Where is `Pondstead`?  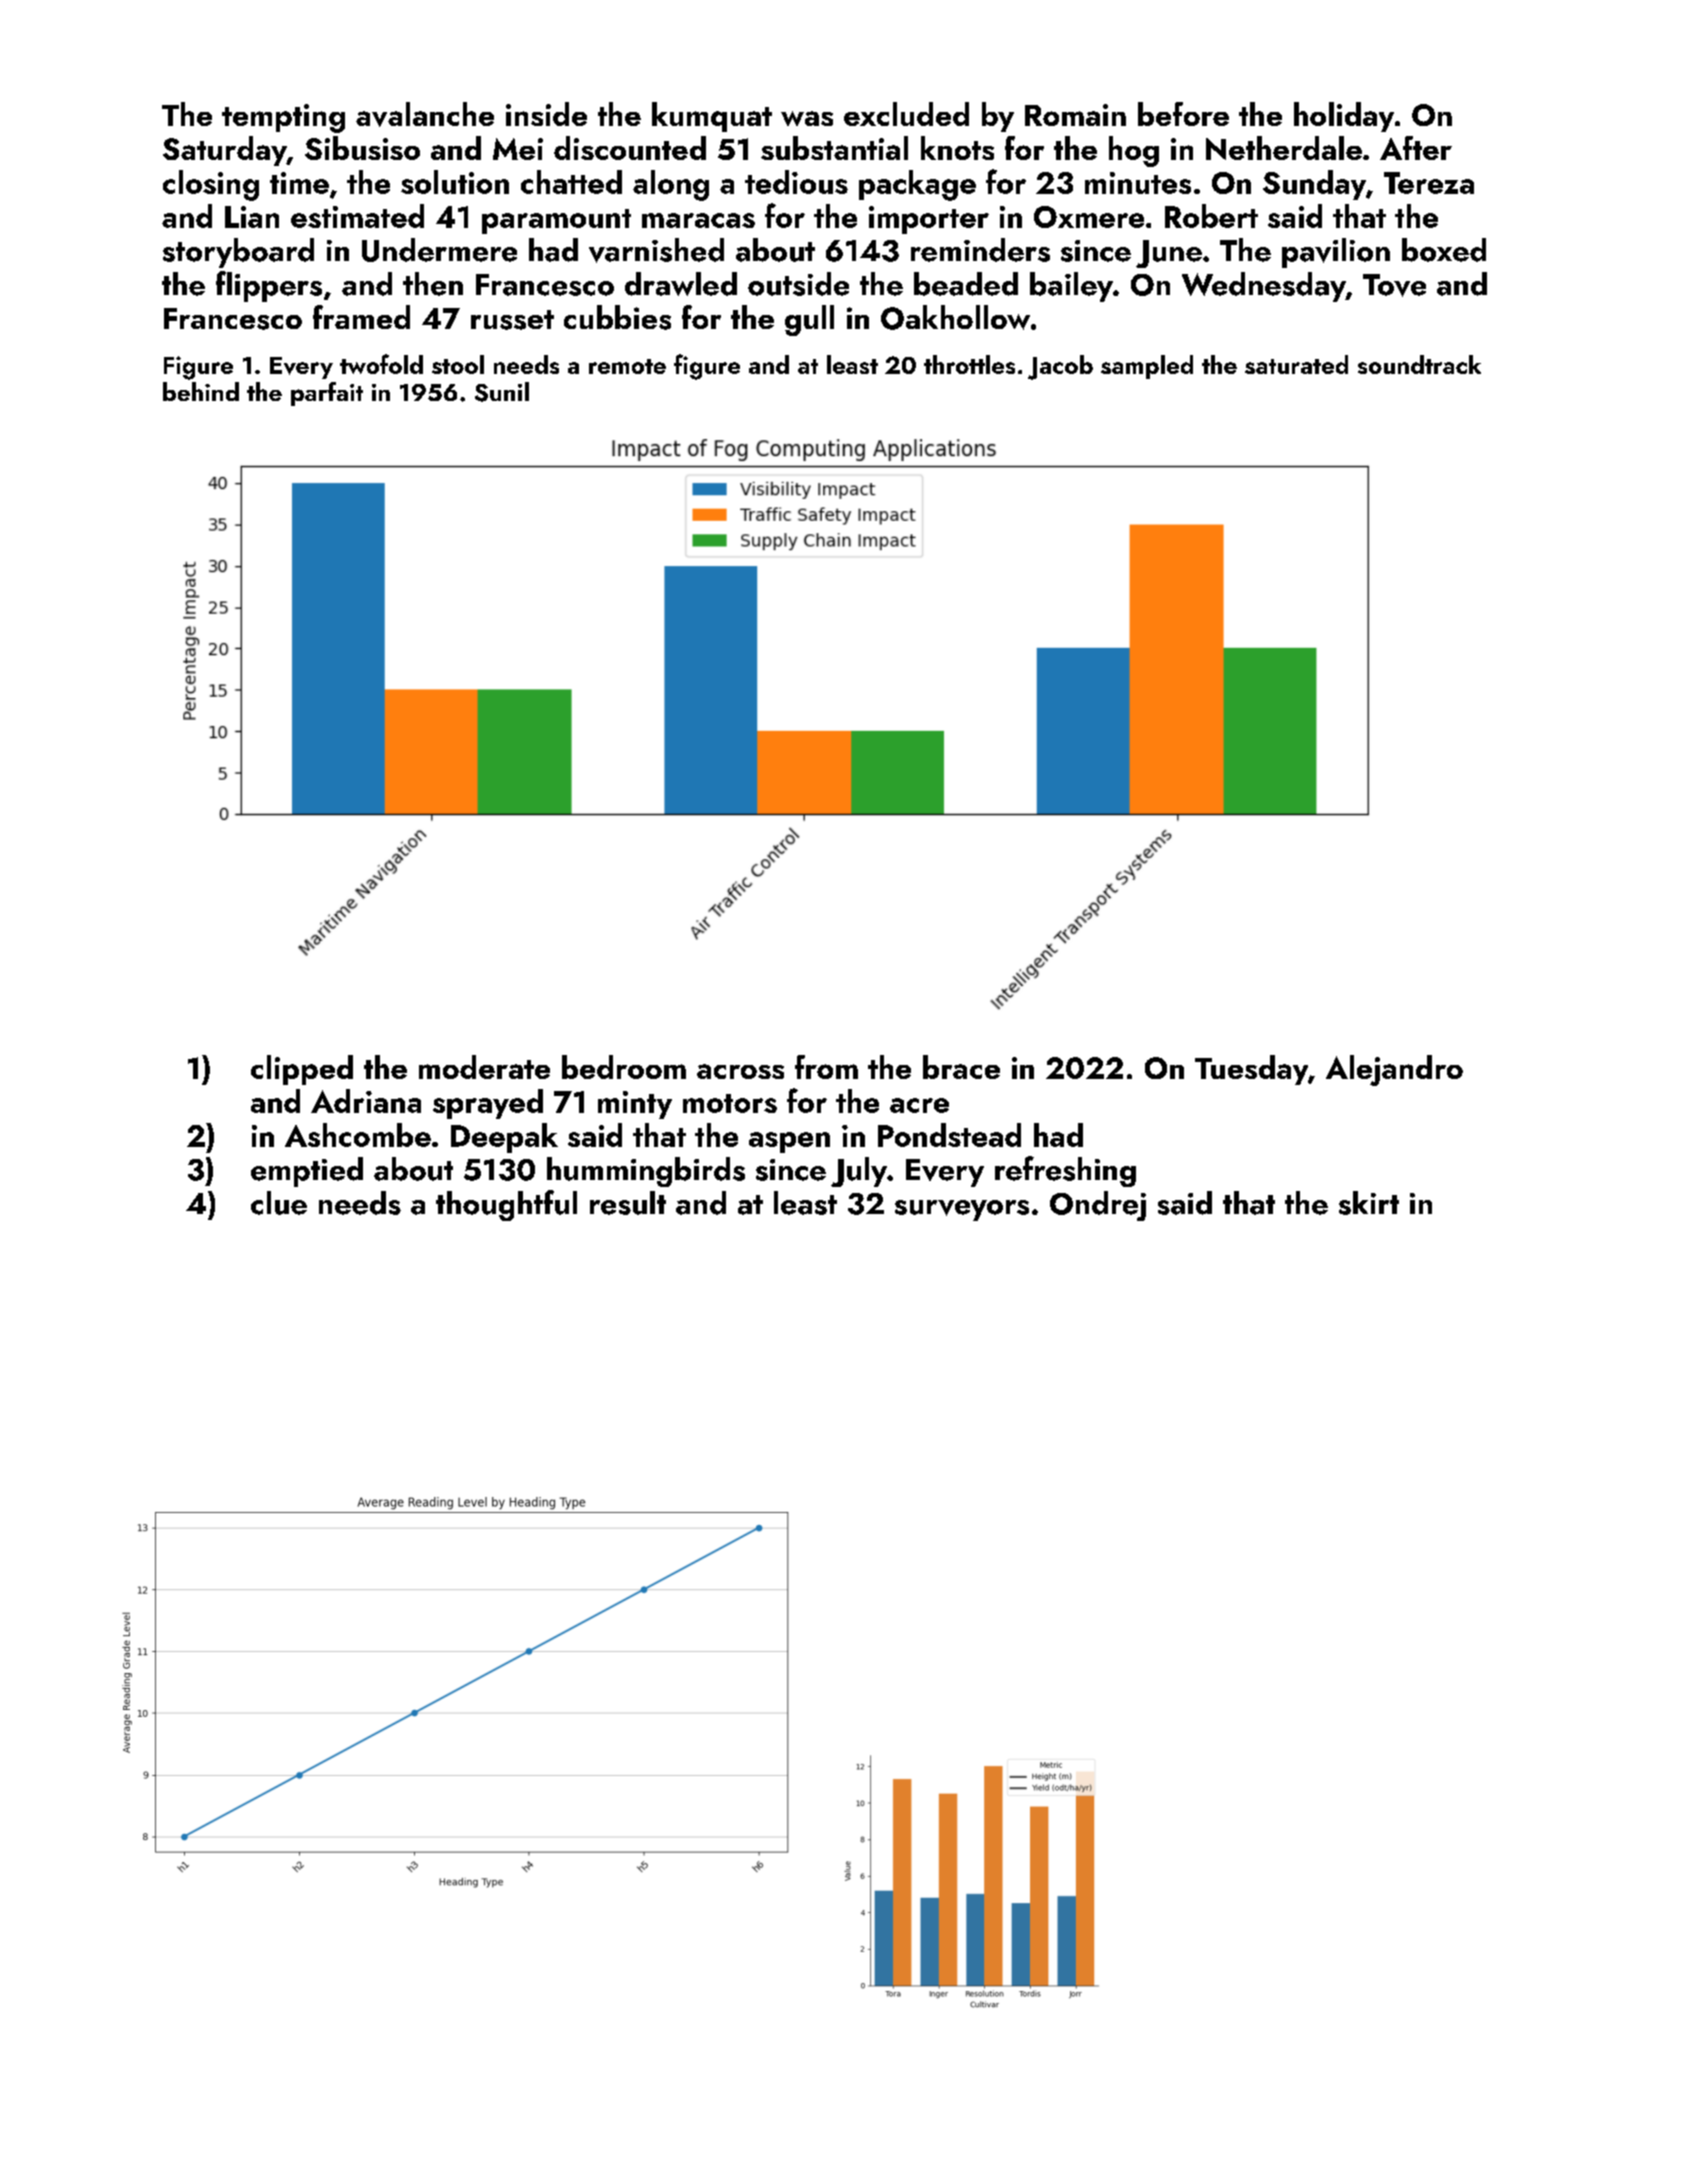
Pondstead is located at coordinates (949, 1135).
